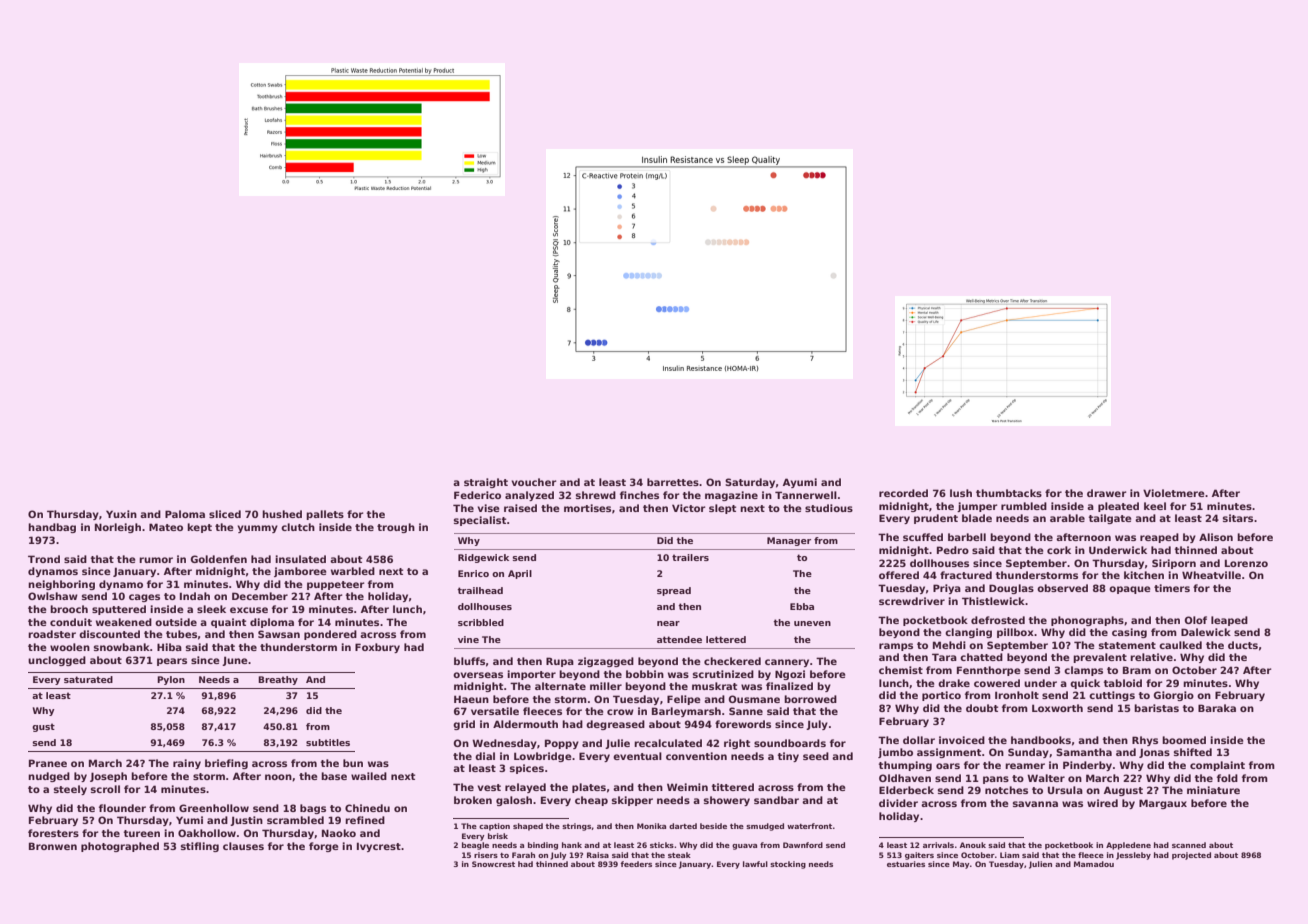 This page has width=1308, height=924. I want to click on pondered, so click(330, 635).
